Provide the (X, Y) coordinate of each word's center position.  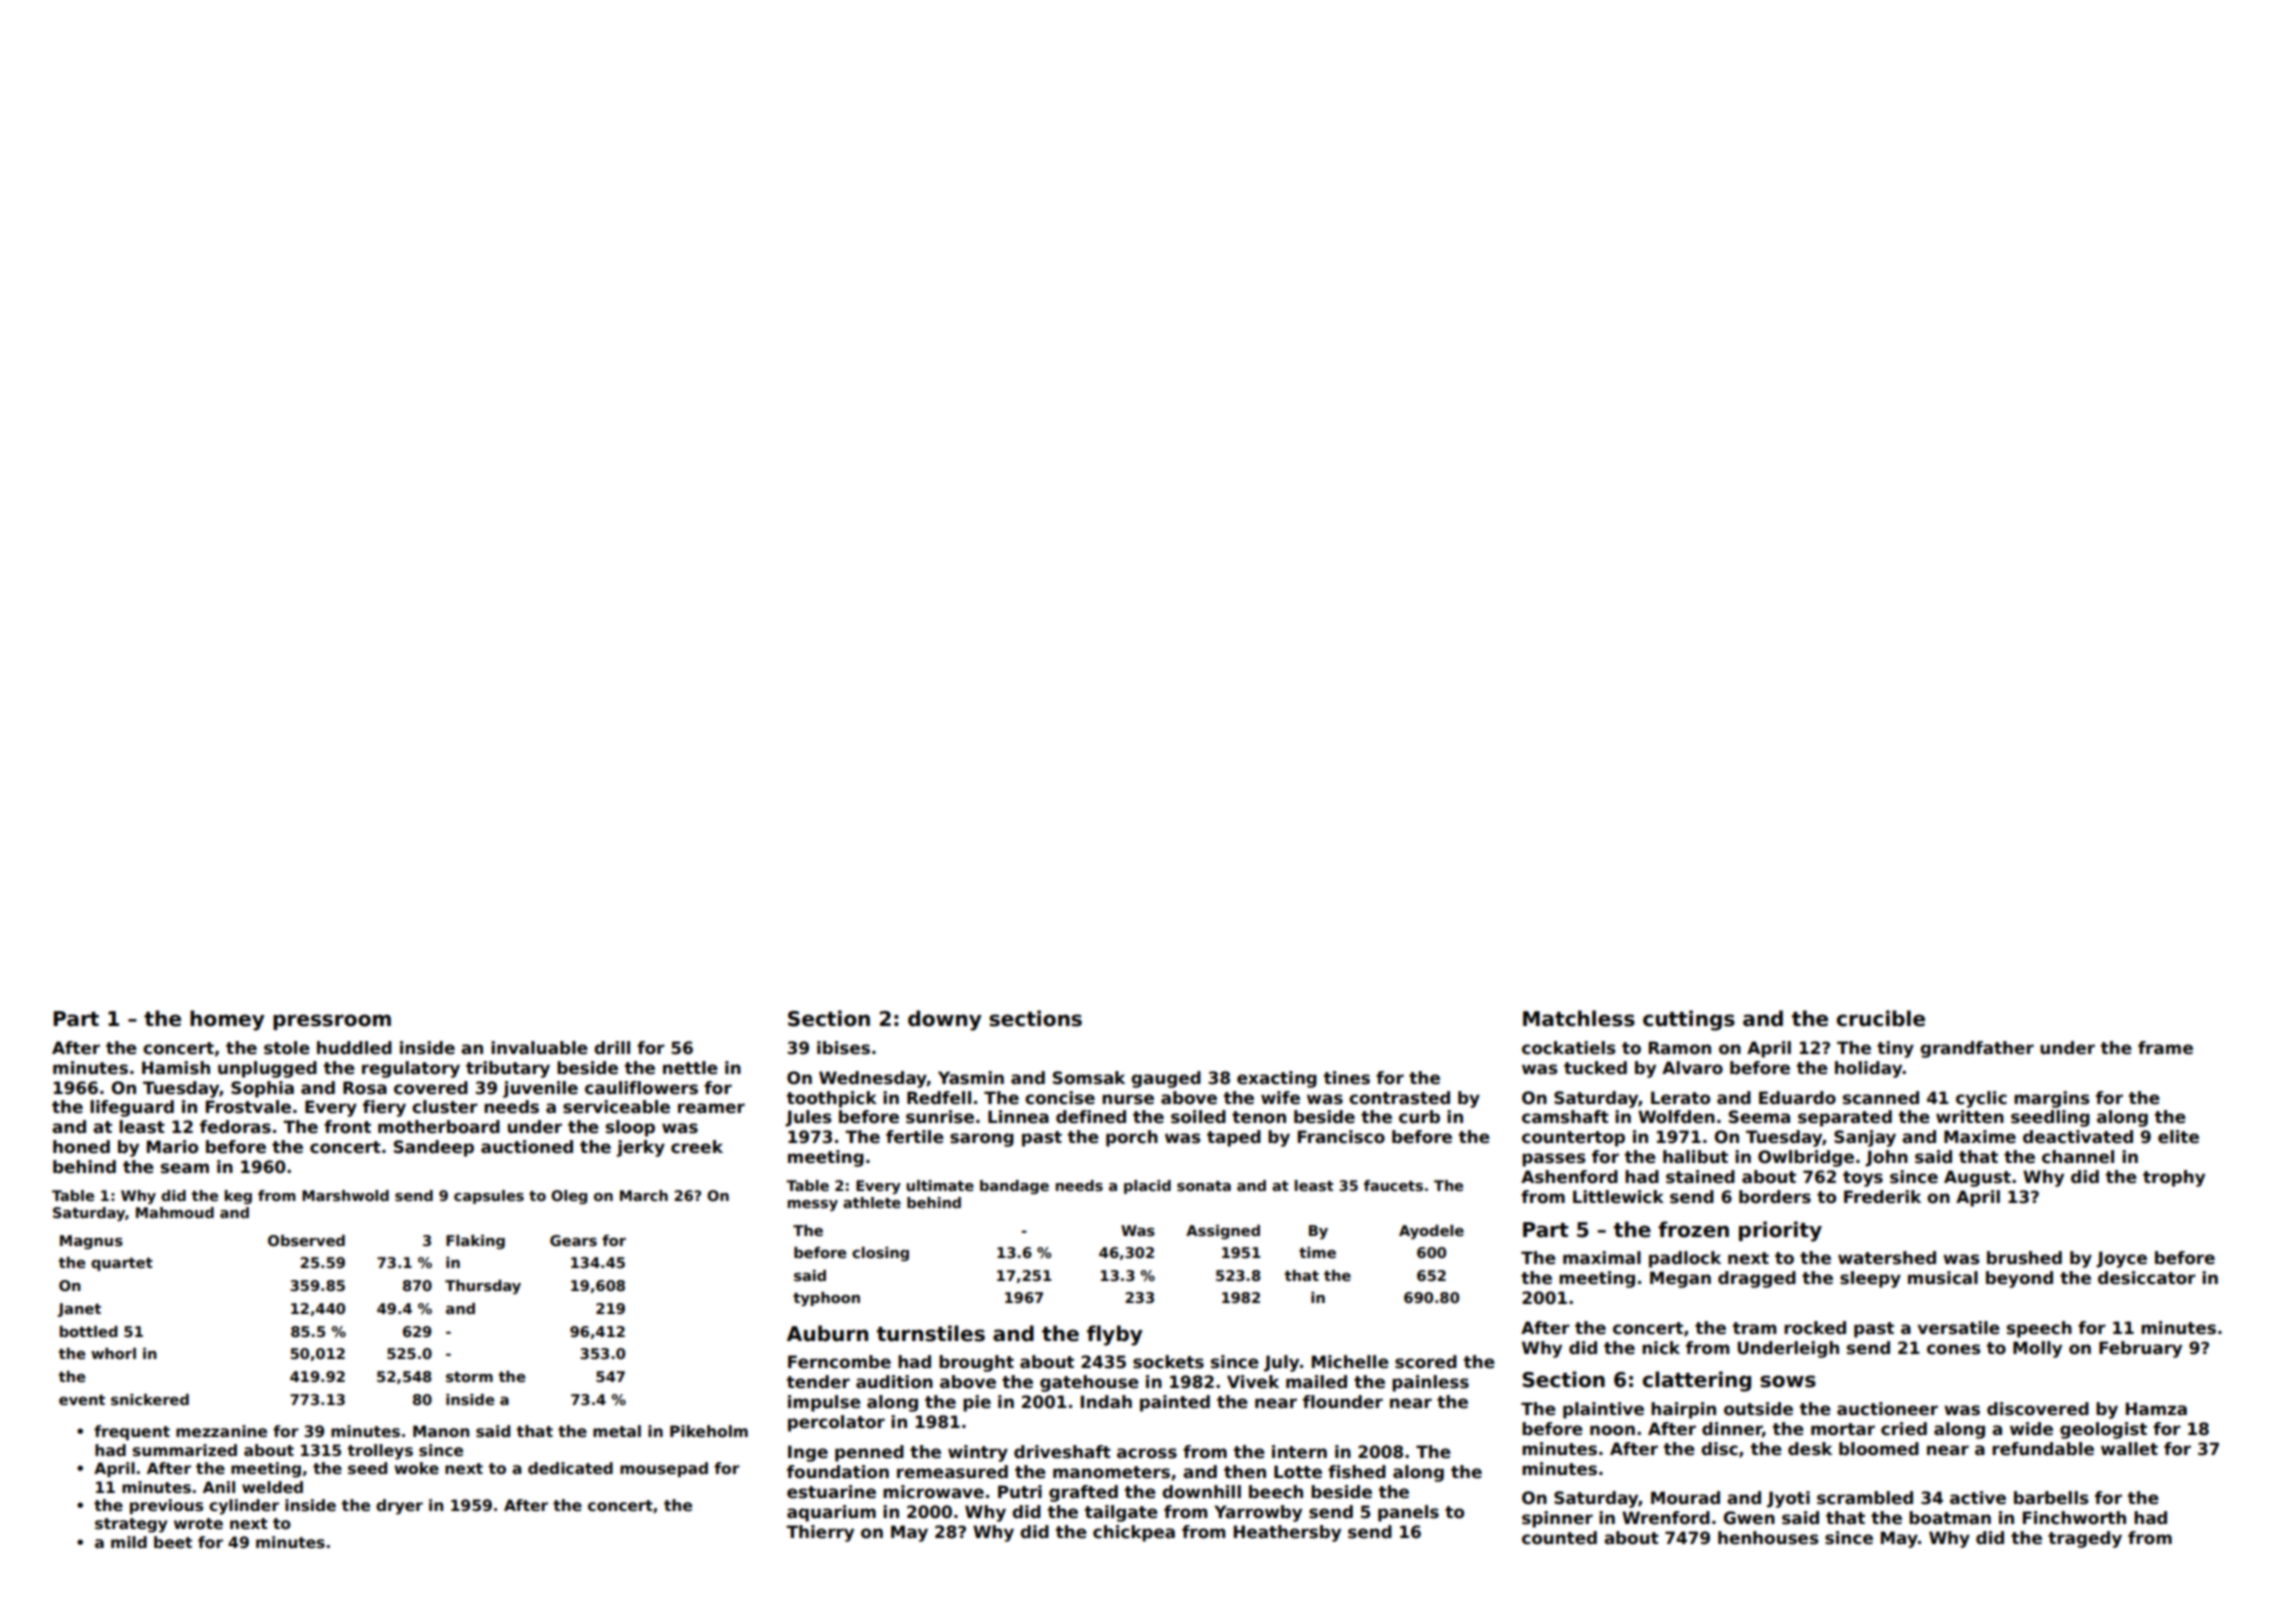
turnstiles (931, 1333)
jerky (640, 1148)
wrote (198, 1523)
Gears (573, 1240)
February (2140, 1349)
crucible (1881, 1018)
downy (945, 1020)
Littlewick (1618, 1197)
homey (227, 1020)
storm (469, 1377)
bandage (1014, 1187)
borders (1775, 1197)
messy (813, 1205)
